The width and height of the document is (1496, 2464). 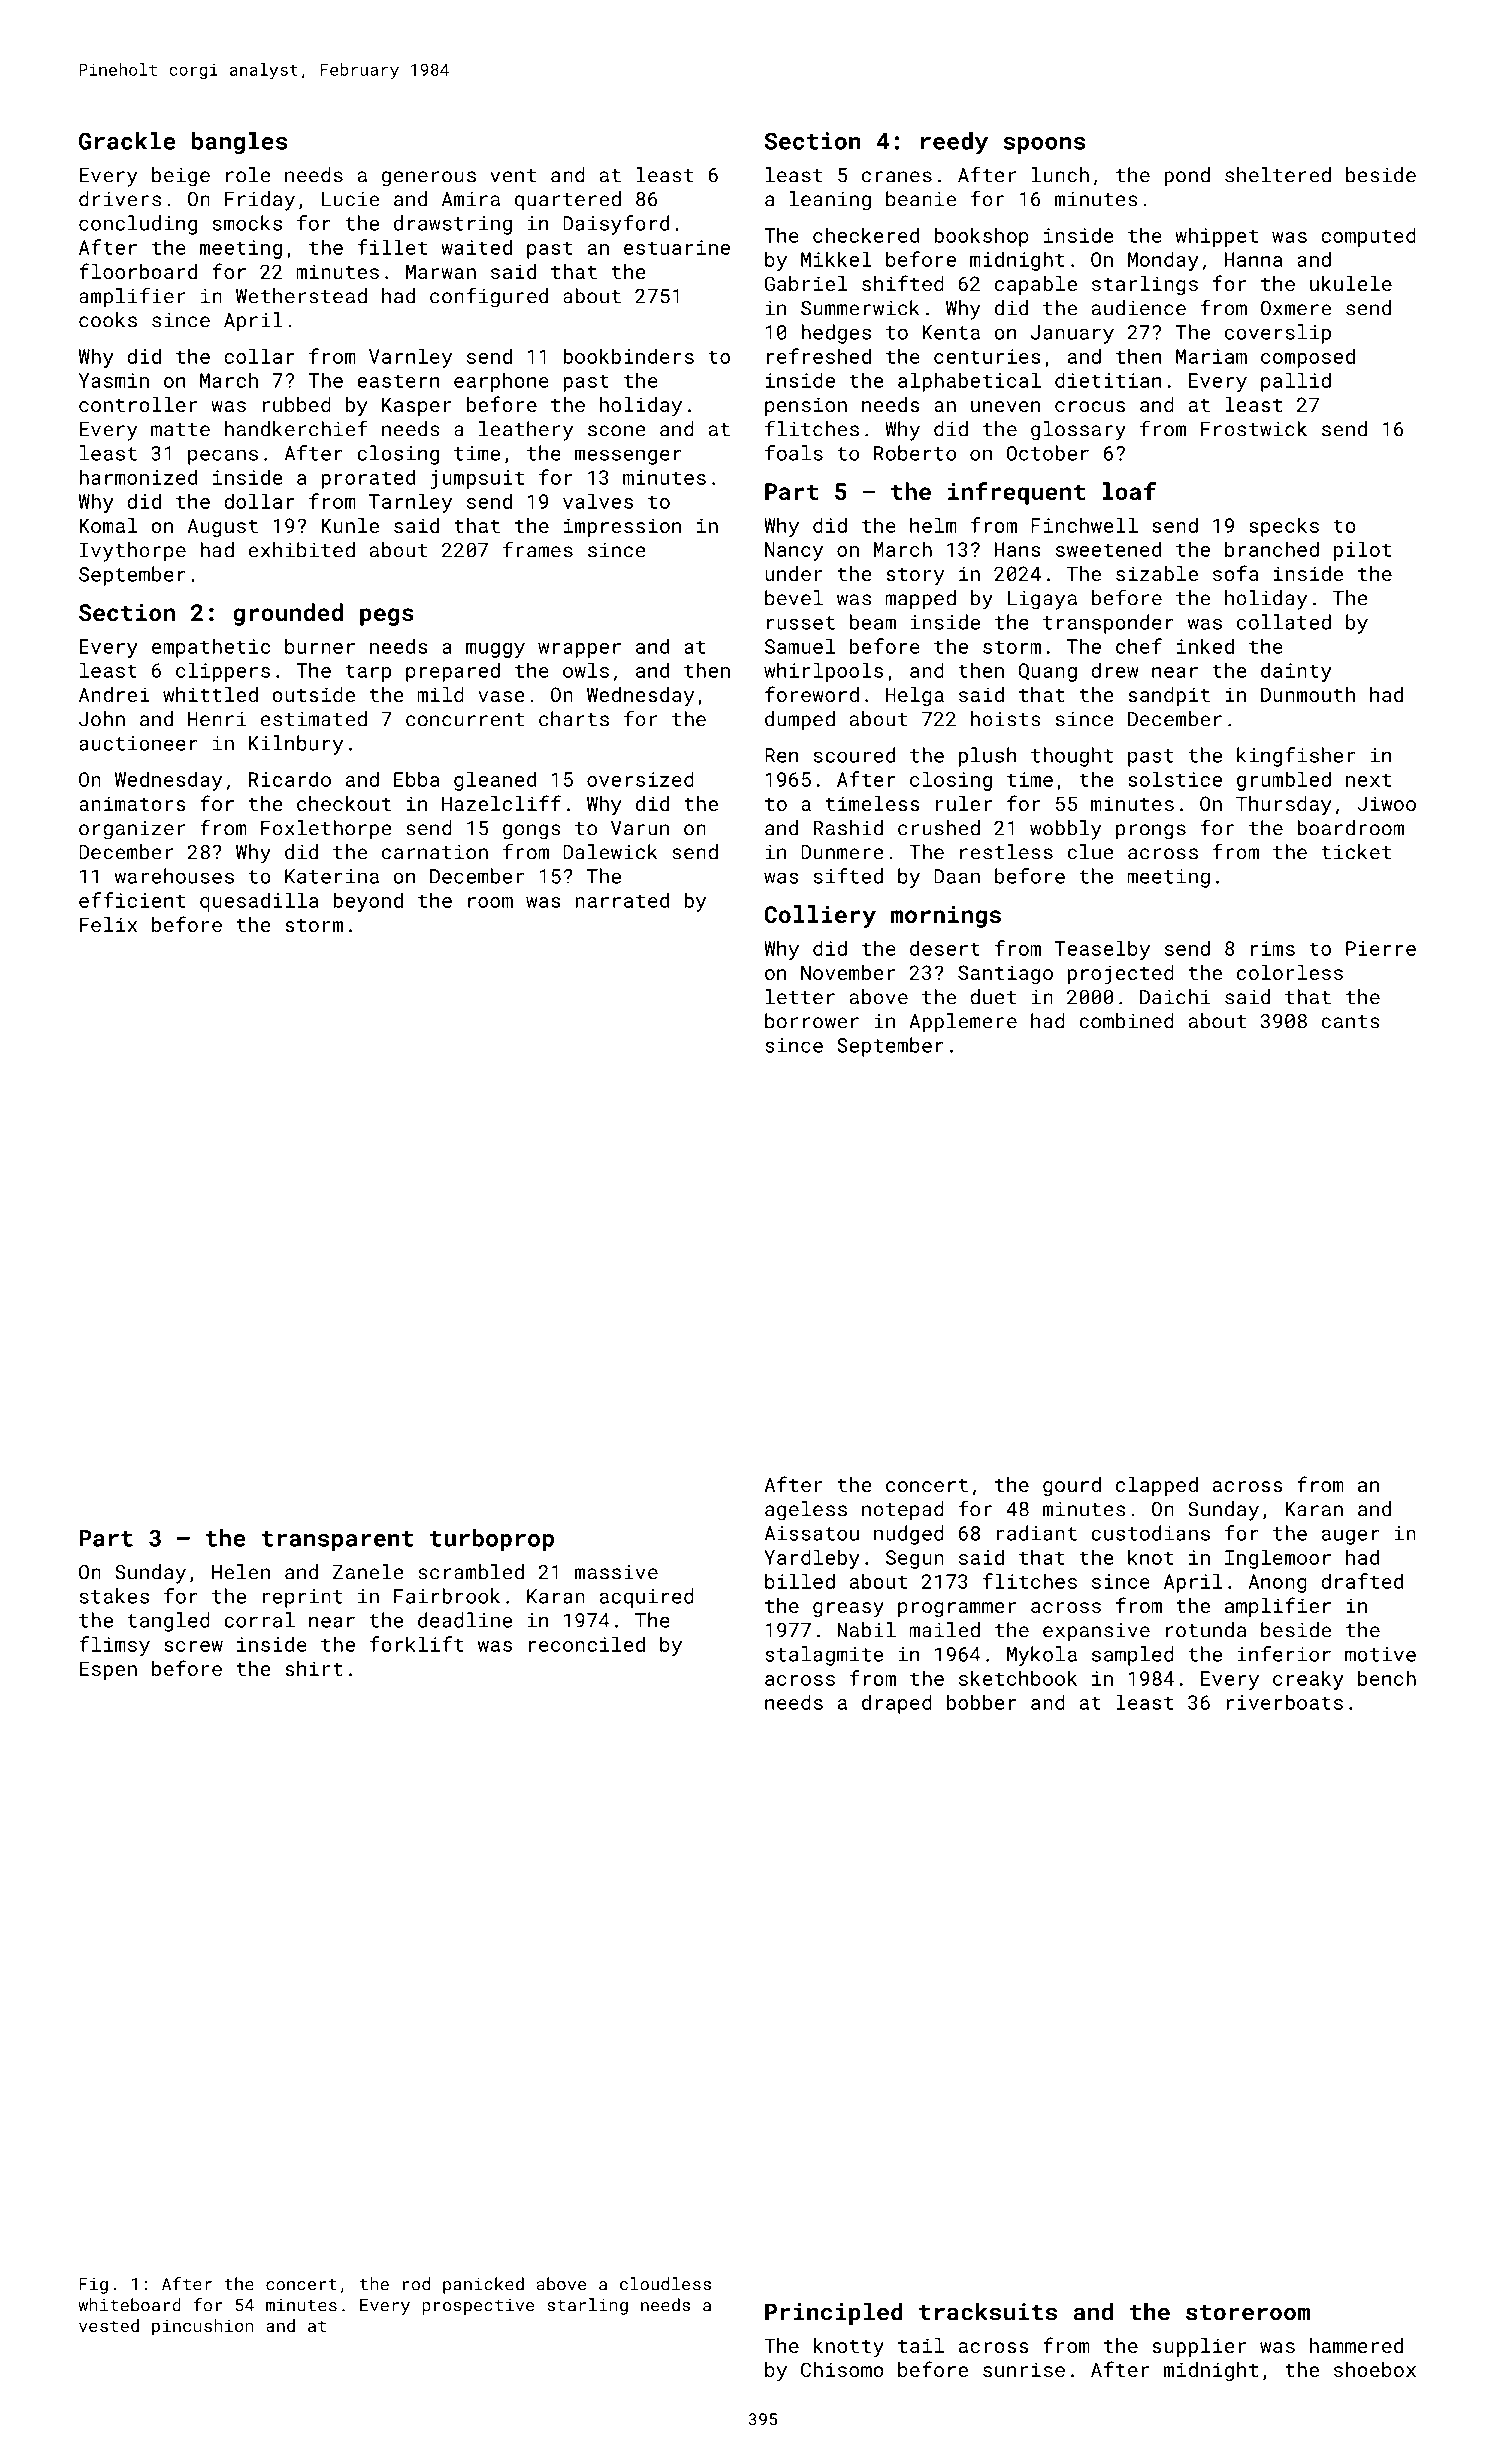 I want to click on Applemere, so click(x=963, y=1023).
